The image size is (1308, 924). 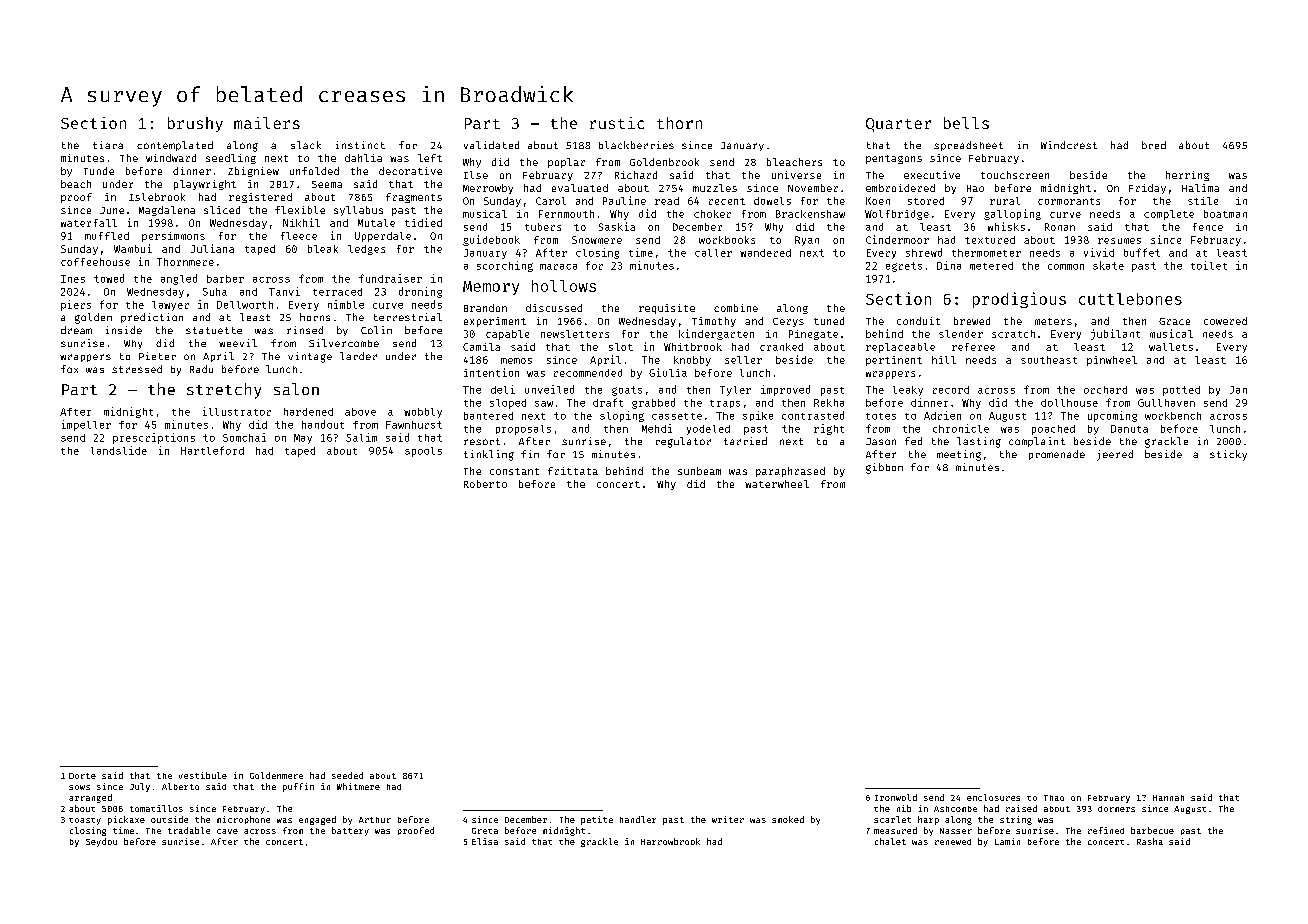 What do you see at coordinates (86, 425) in the screenshot?
I see `impeller` at bounding box center [86, 425].
